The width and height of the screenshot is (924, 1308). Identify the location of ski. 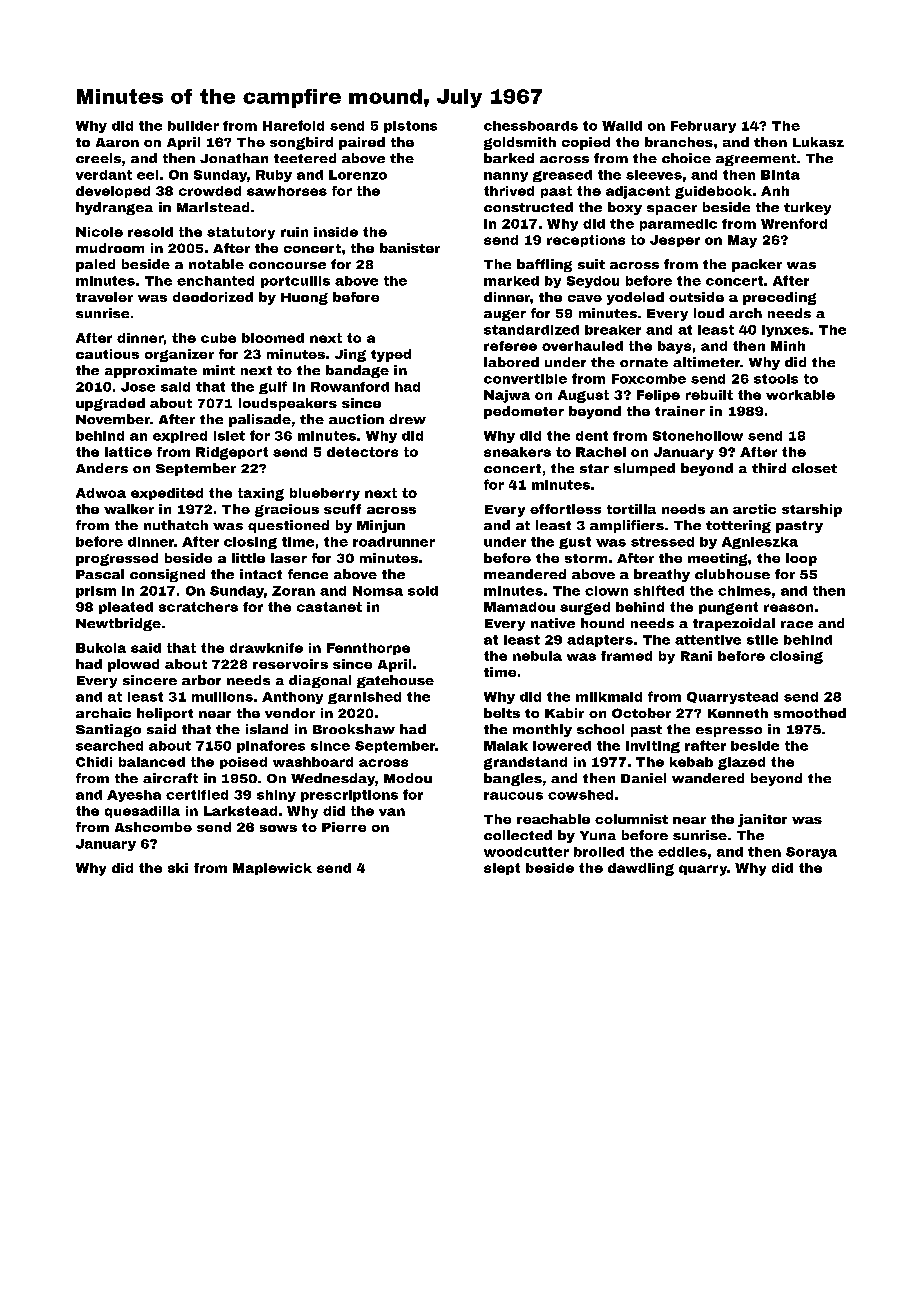
(178, 868).
